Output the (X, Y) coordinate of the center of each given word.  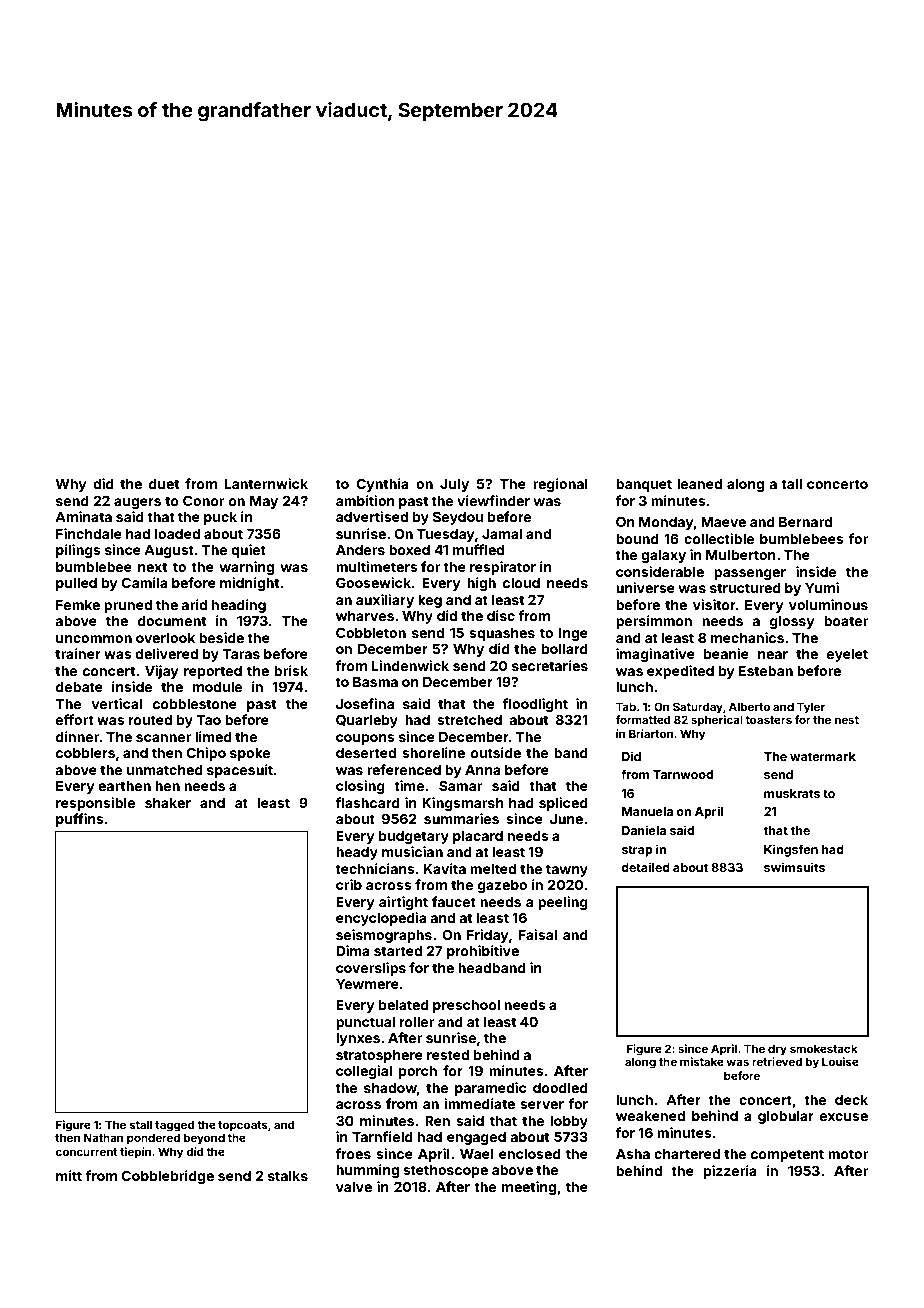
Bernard (805, 522)
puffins (80, 820)
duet (164, 484)
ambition (365, 500)
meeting (529, 1188)
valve (354, 1187)
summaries (461, 818)
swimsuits (794, 867)
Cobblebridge (168, 1177)
